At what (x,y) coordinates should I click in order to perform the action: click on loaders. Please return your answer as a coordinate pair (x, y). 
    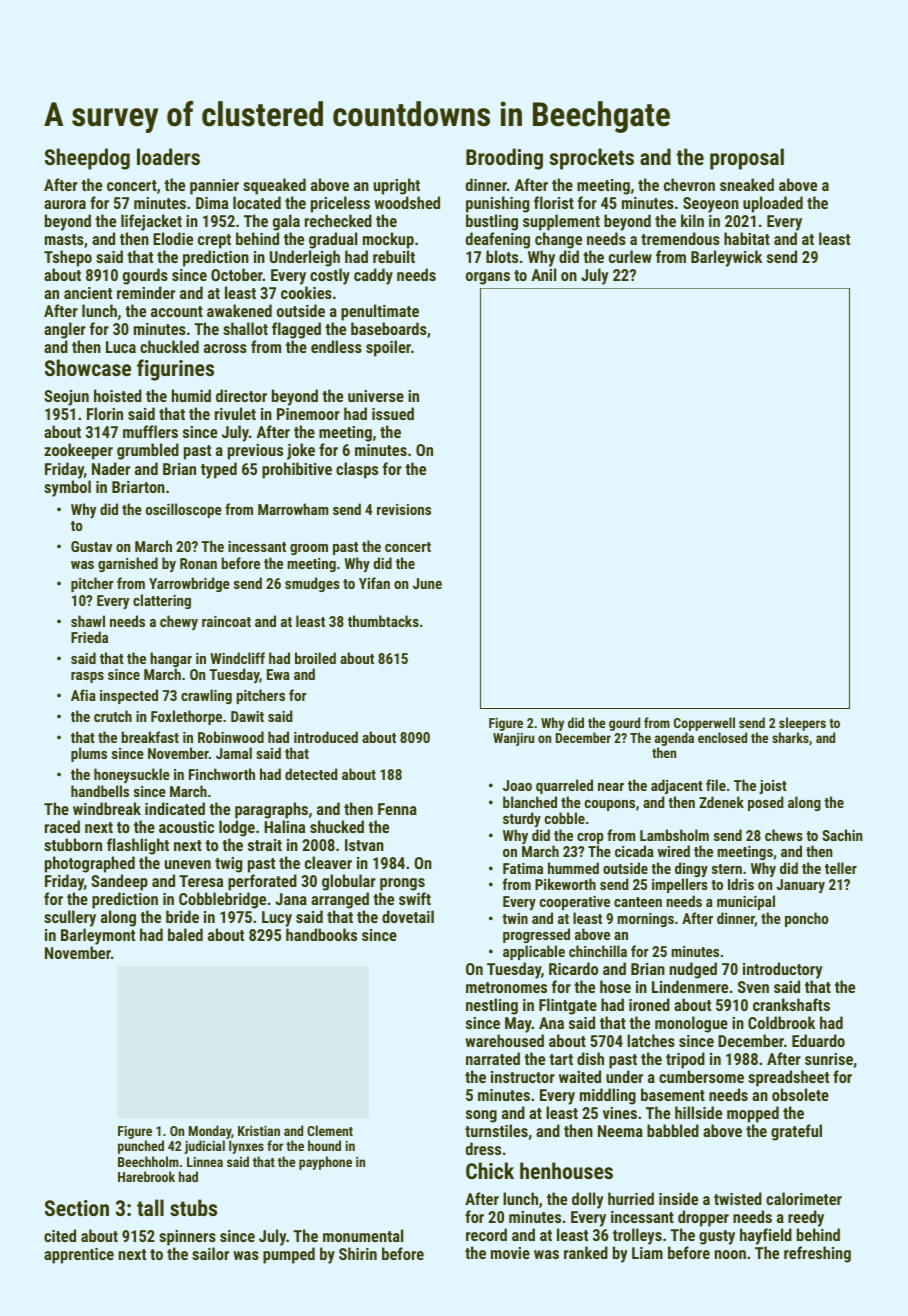
    Looking at the image, I should click on (168, 156).
